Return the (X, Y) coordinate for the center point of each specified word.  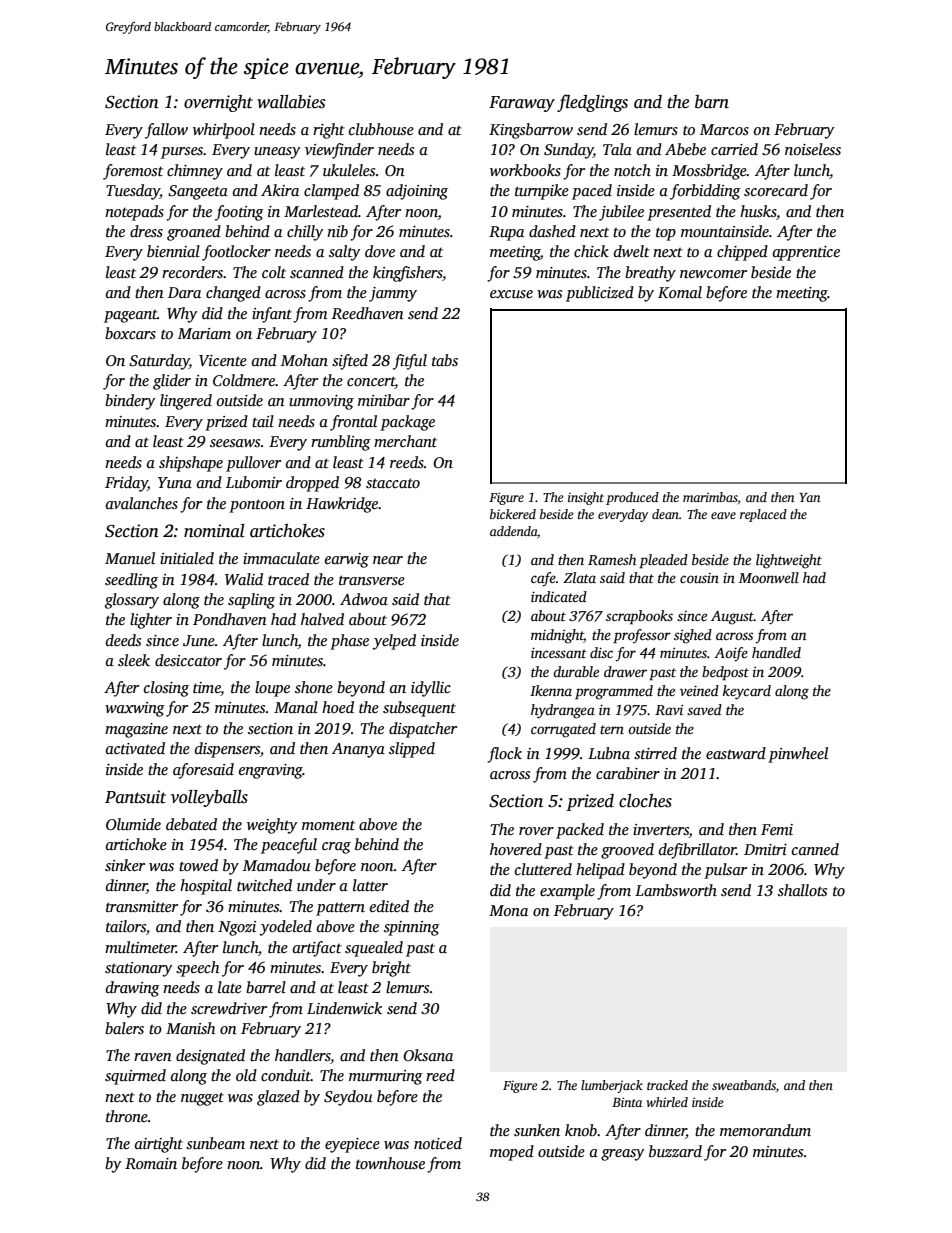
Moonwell (769, 577)
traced (288, 579)
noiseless (813, 149)
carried (734, 149)
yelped (394, 642)
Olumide (133, 824)
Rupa (506, 233)
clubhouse (381, 129)
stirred (655, 753)
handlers (303, 1056)
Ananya (358, 750)
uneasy (277, 153)
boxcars (130, 333)
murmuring (386, 1077)
